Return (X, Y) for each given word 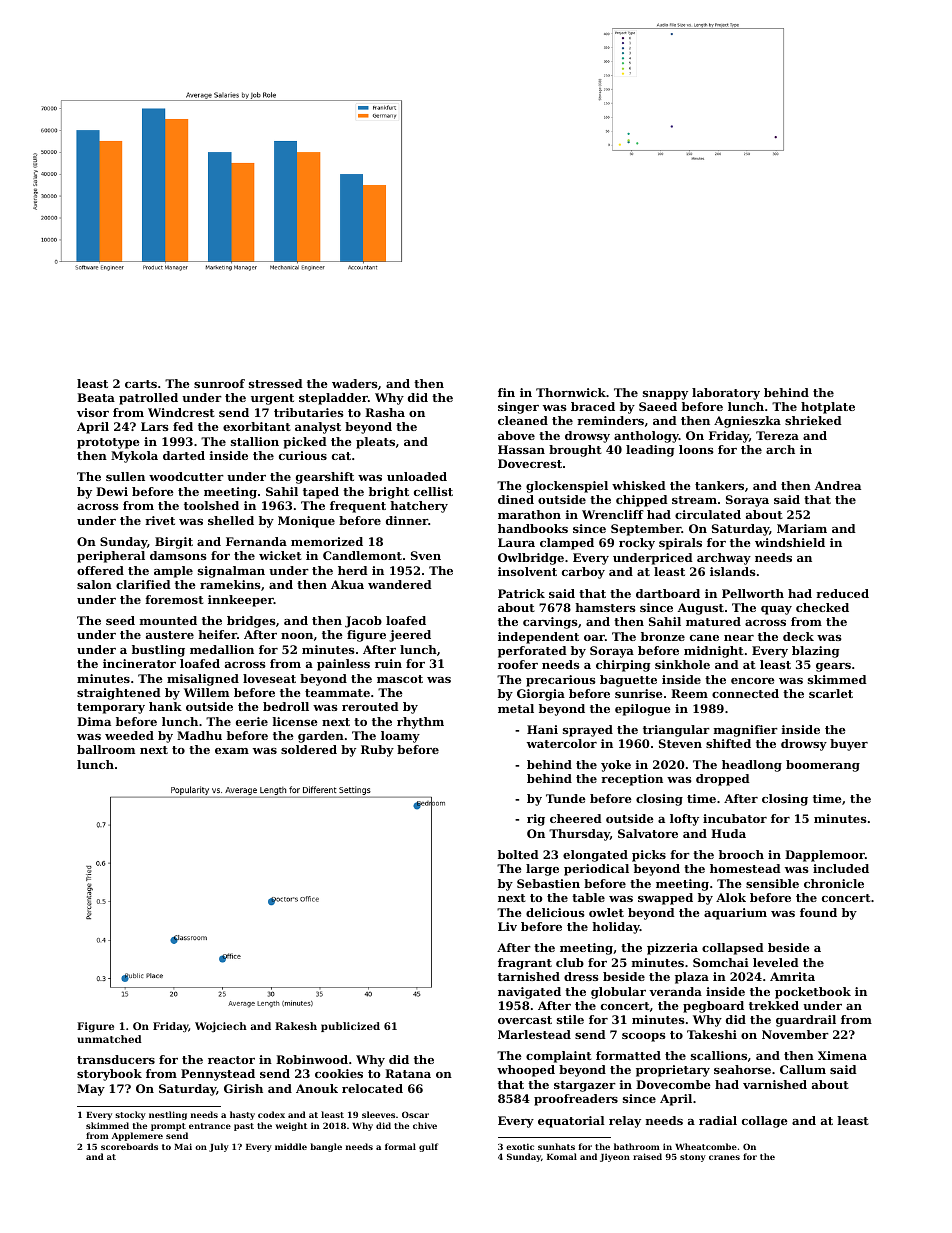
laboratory (726, 394)
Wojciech (221, 1027)
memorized (327, 541)
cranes (724, 1157)
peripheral (111, 557)
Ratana (408, 1073)
